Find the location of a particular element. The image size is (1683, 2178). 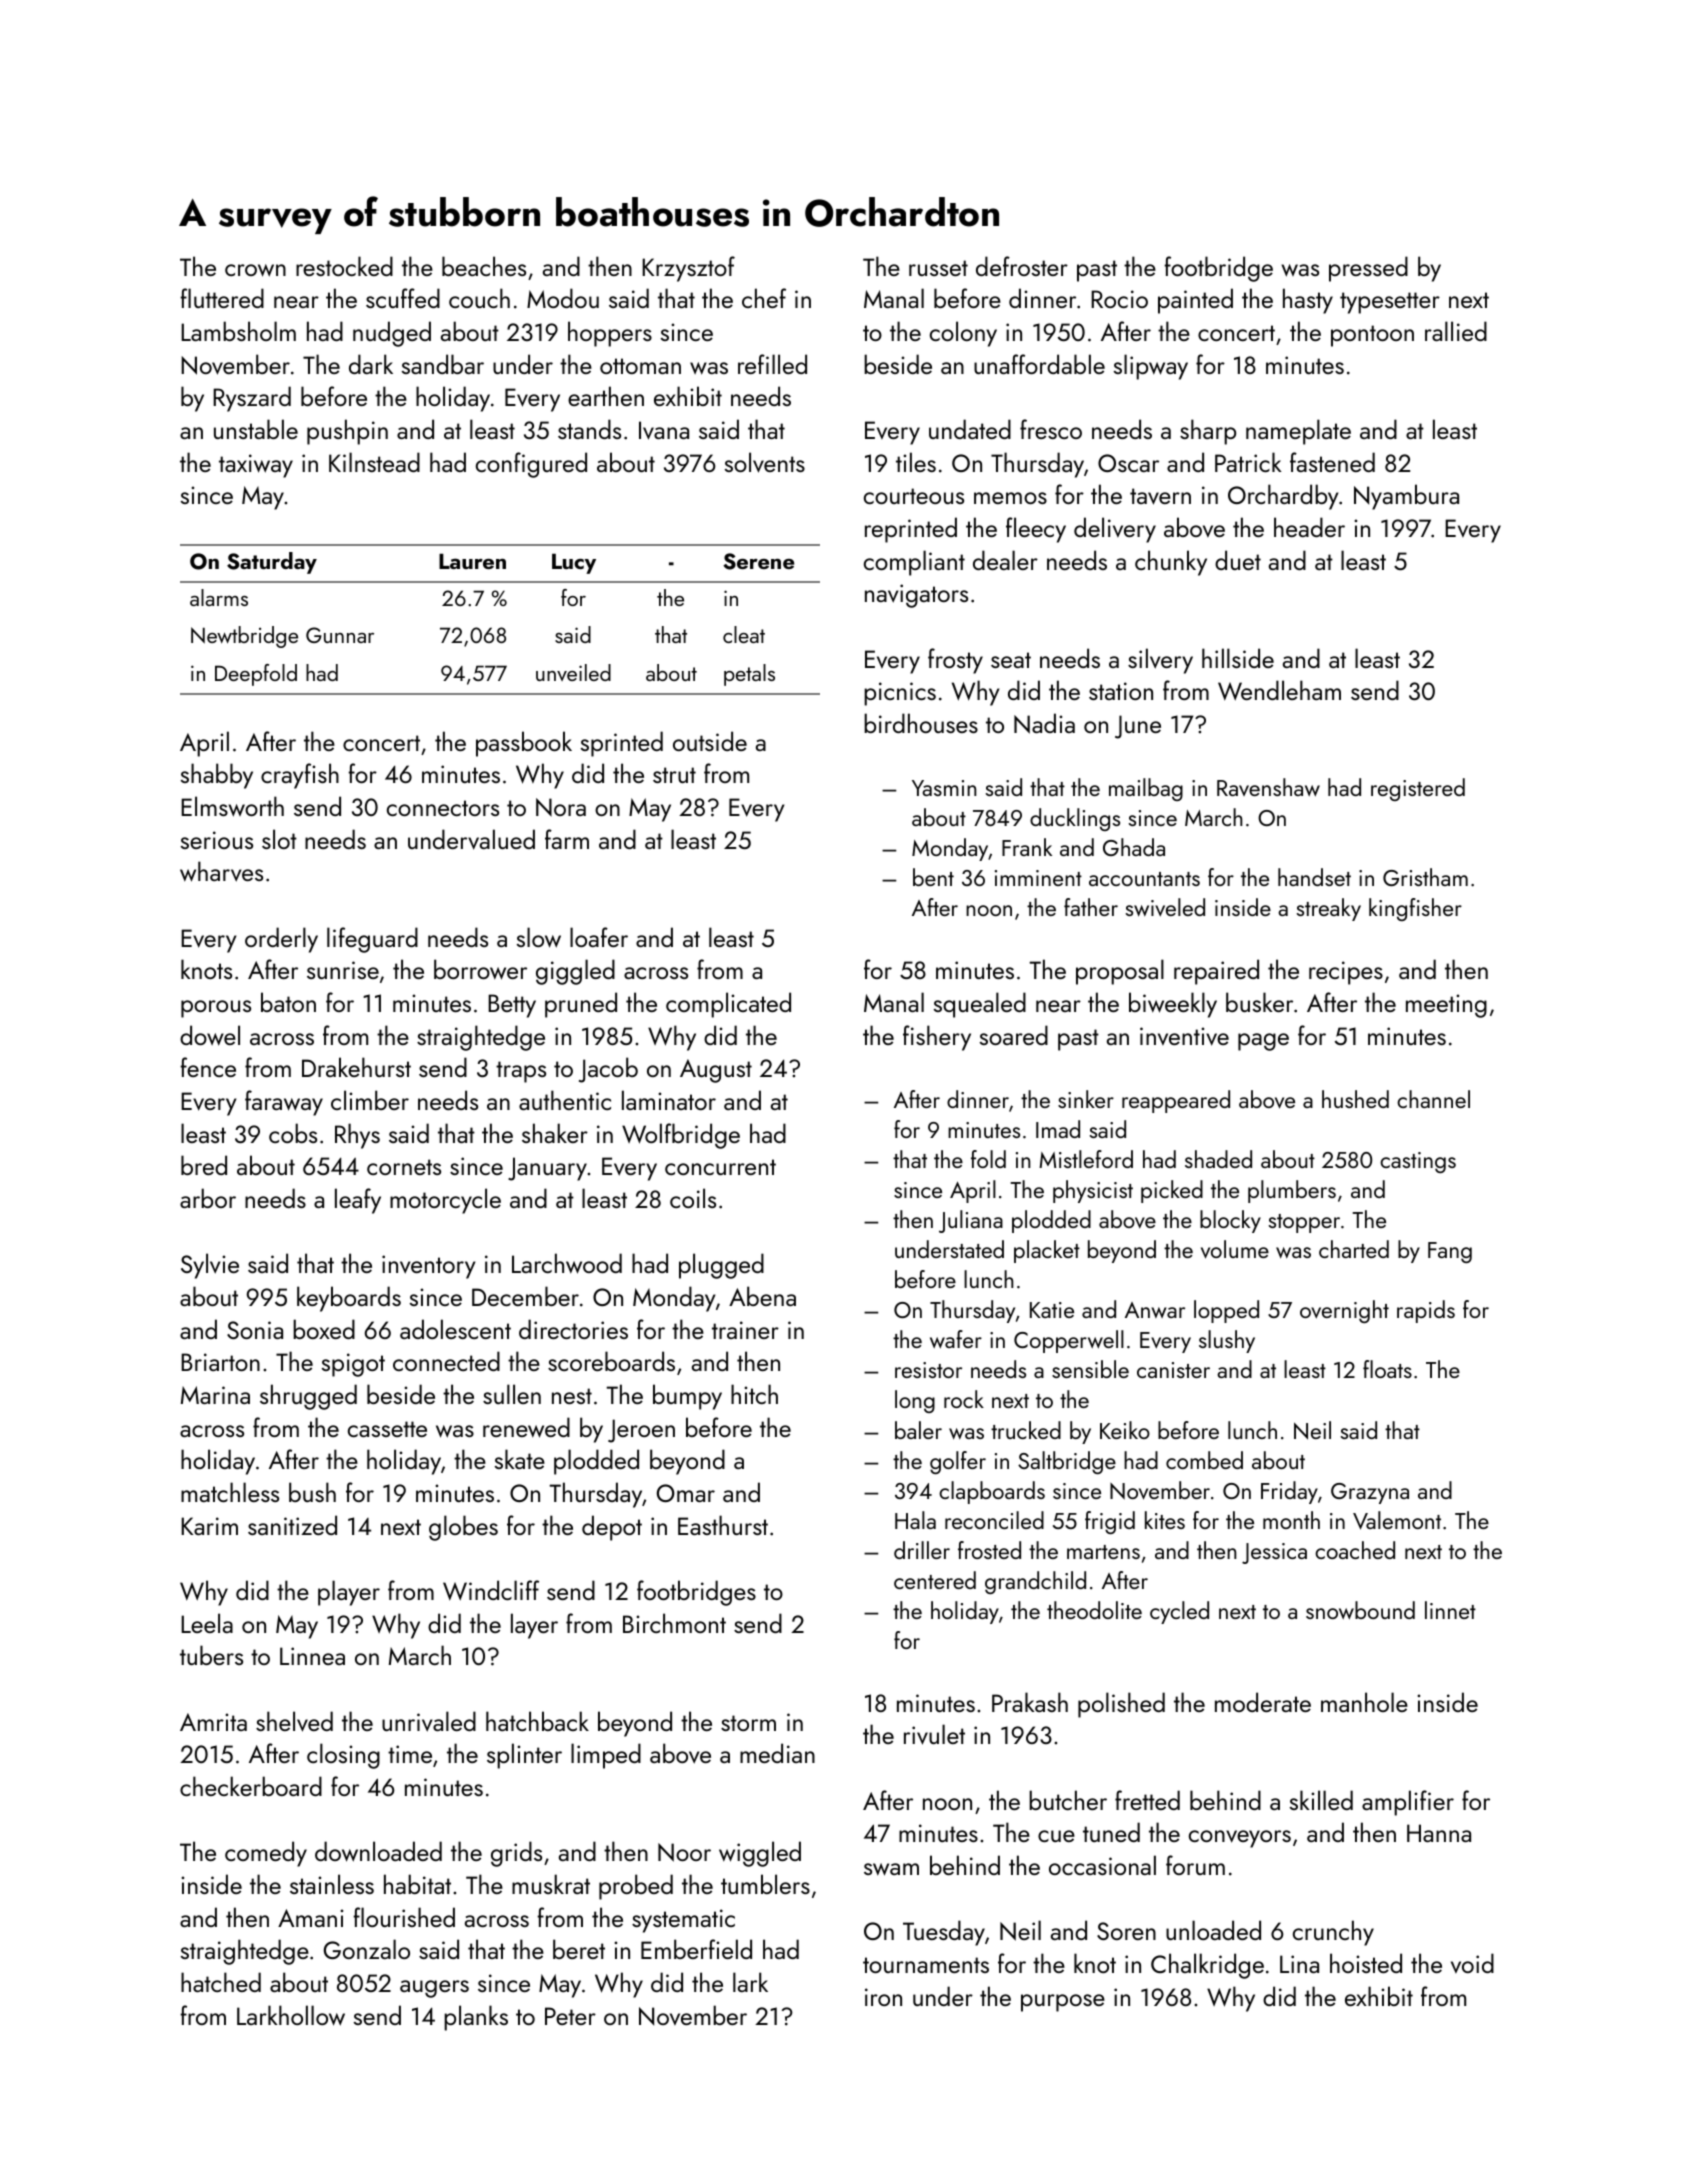

pressed is located at coordinates (1368, 269).
